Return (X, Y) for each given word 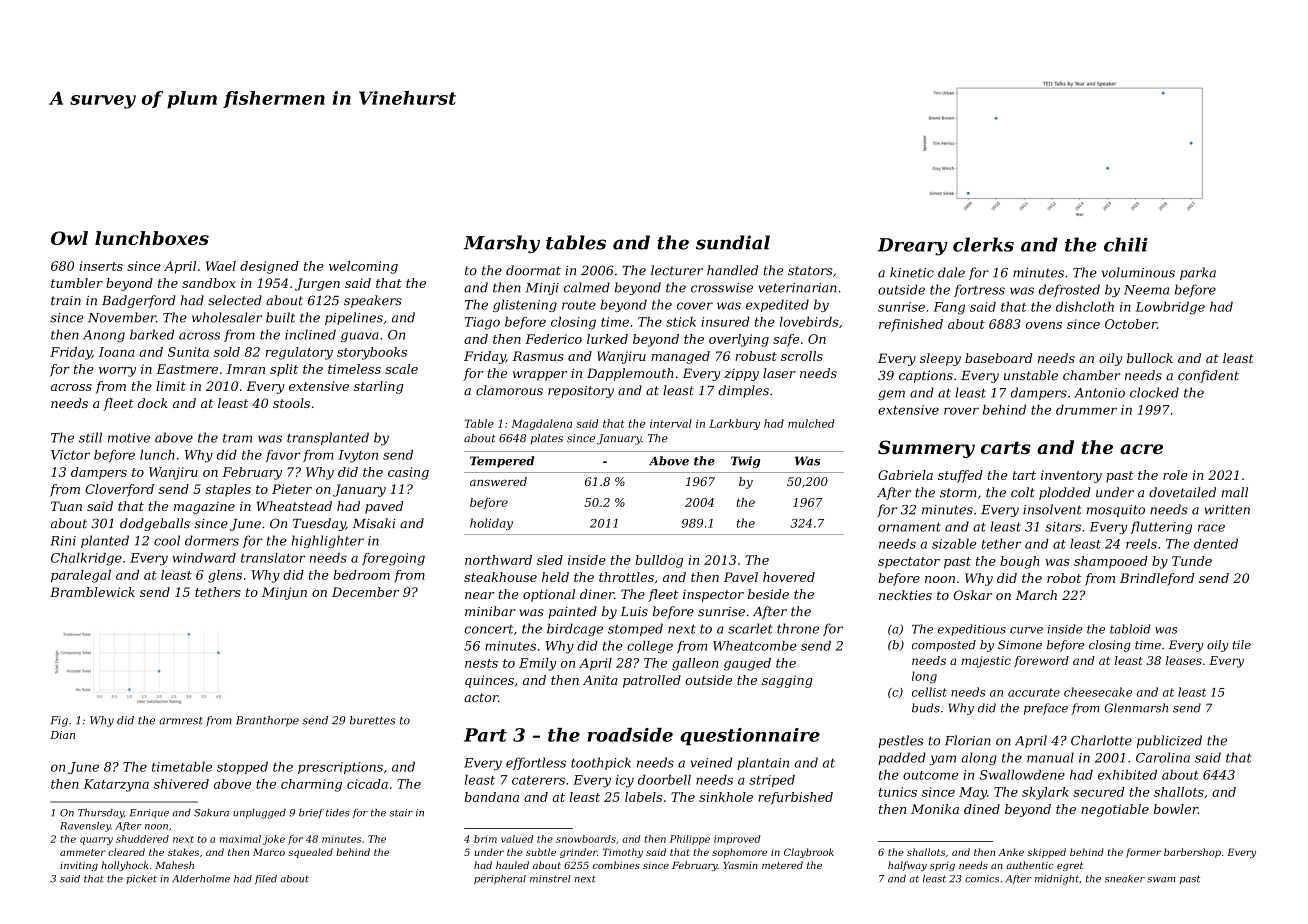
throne (798, 628)
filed (266, 879)
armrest (181, 721)
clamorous (509, 390)
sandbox (209, 283)
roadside (630, 735)
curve (1026, 630)
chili (1125, 244)
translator (273, 558)
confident (1208, 376)
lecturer (677, 270)
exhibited (1127, 775)
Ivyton (358, 456)
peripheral (500, 879)
